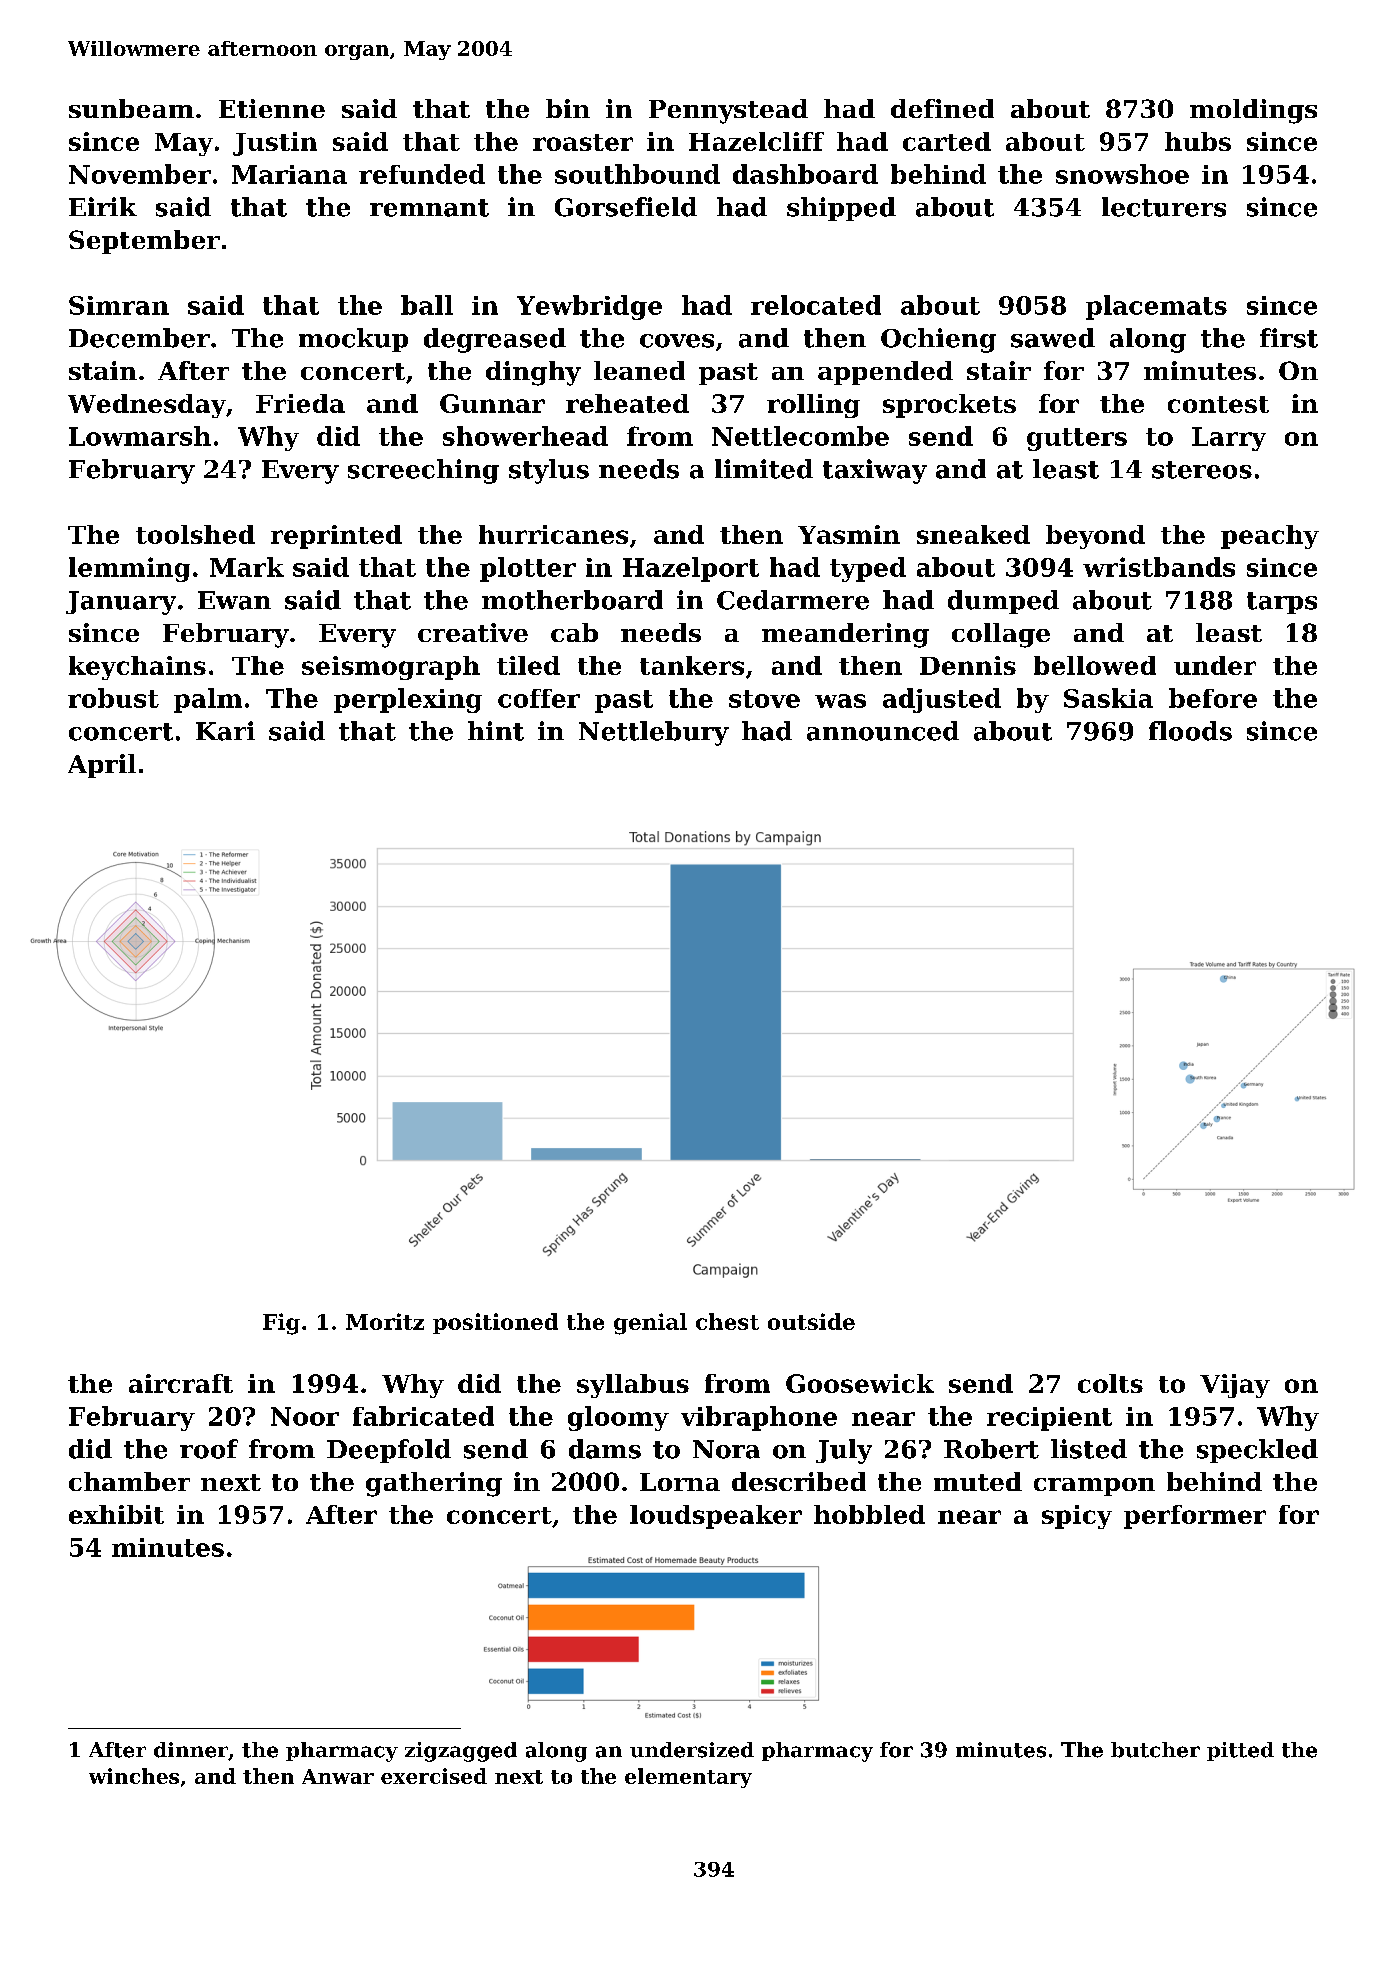 This document has height=1969, width=1386. What do you see at coordinates (1164, 207) in the document?
I see `lecturers` at bounding box center [1164, 207].
